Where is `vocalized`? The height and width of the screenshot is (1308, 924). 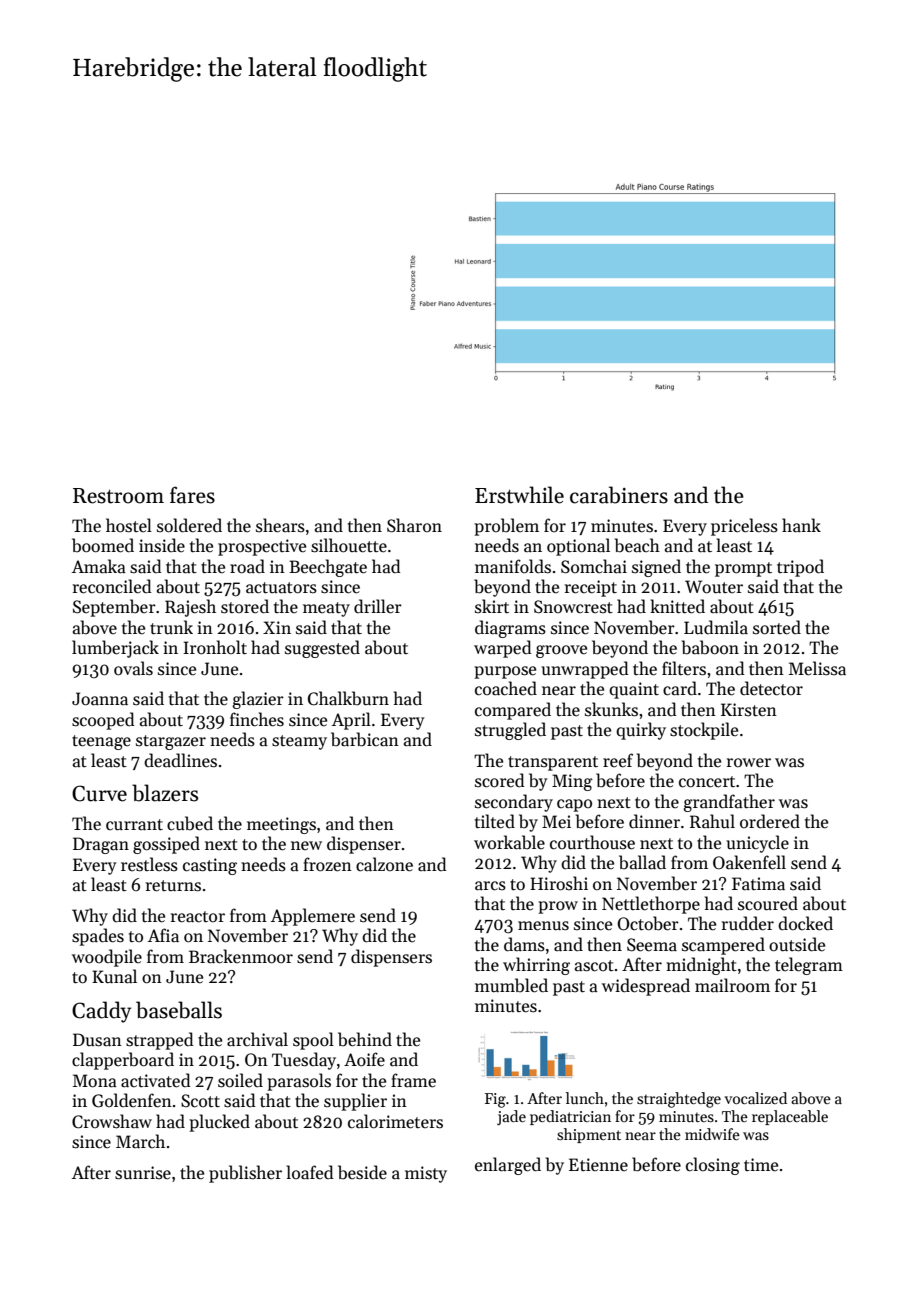
vocalized is located at coordinates (755, 1098).
